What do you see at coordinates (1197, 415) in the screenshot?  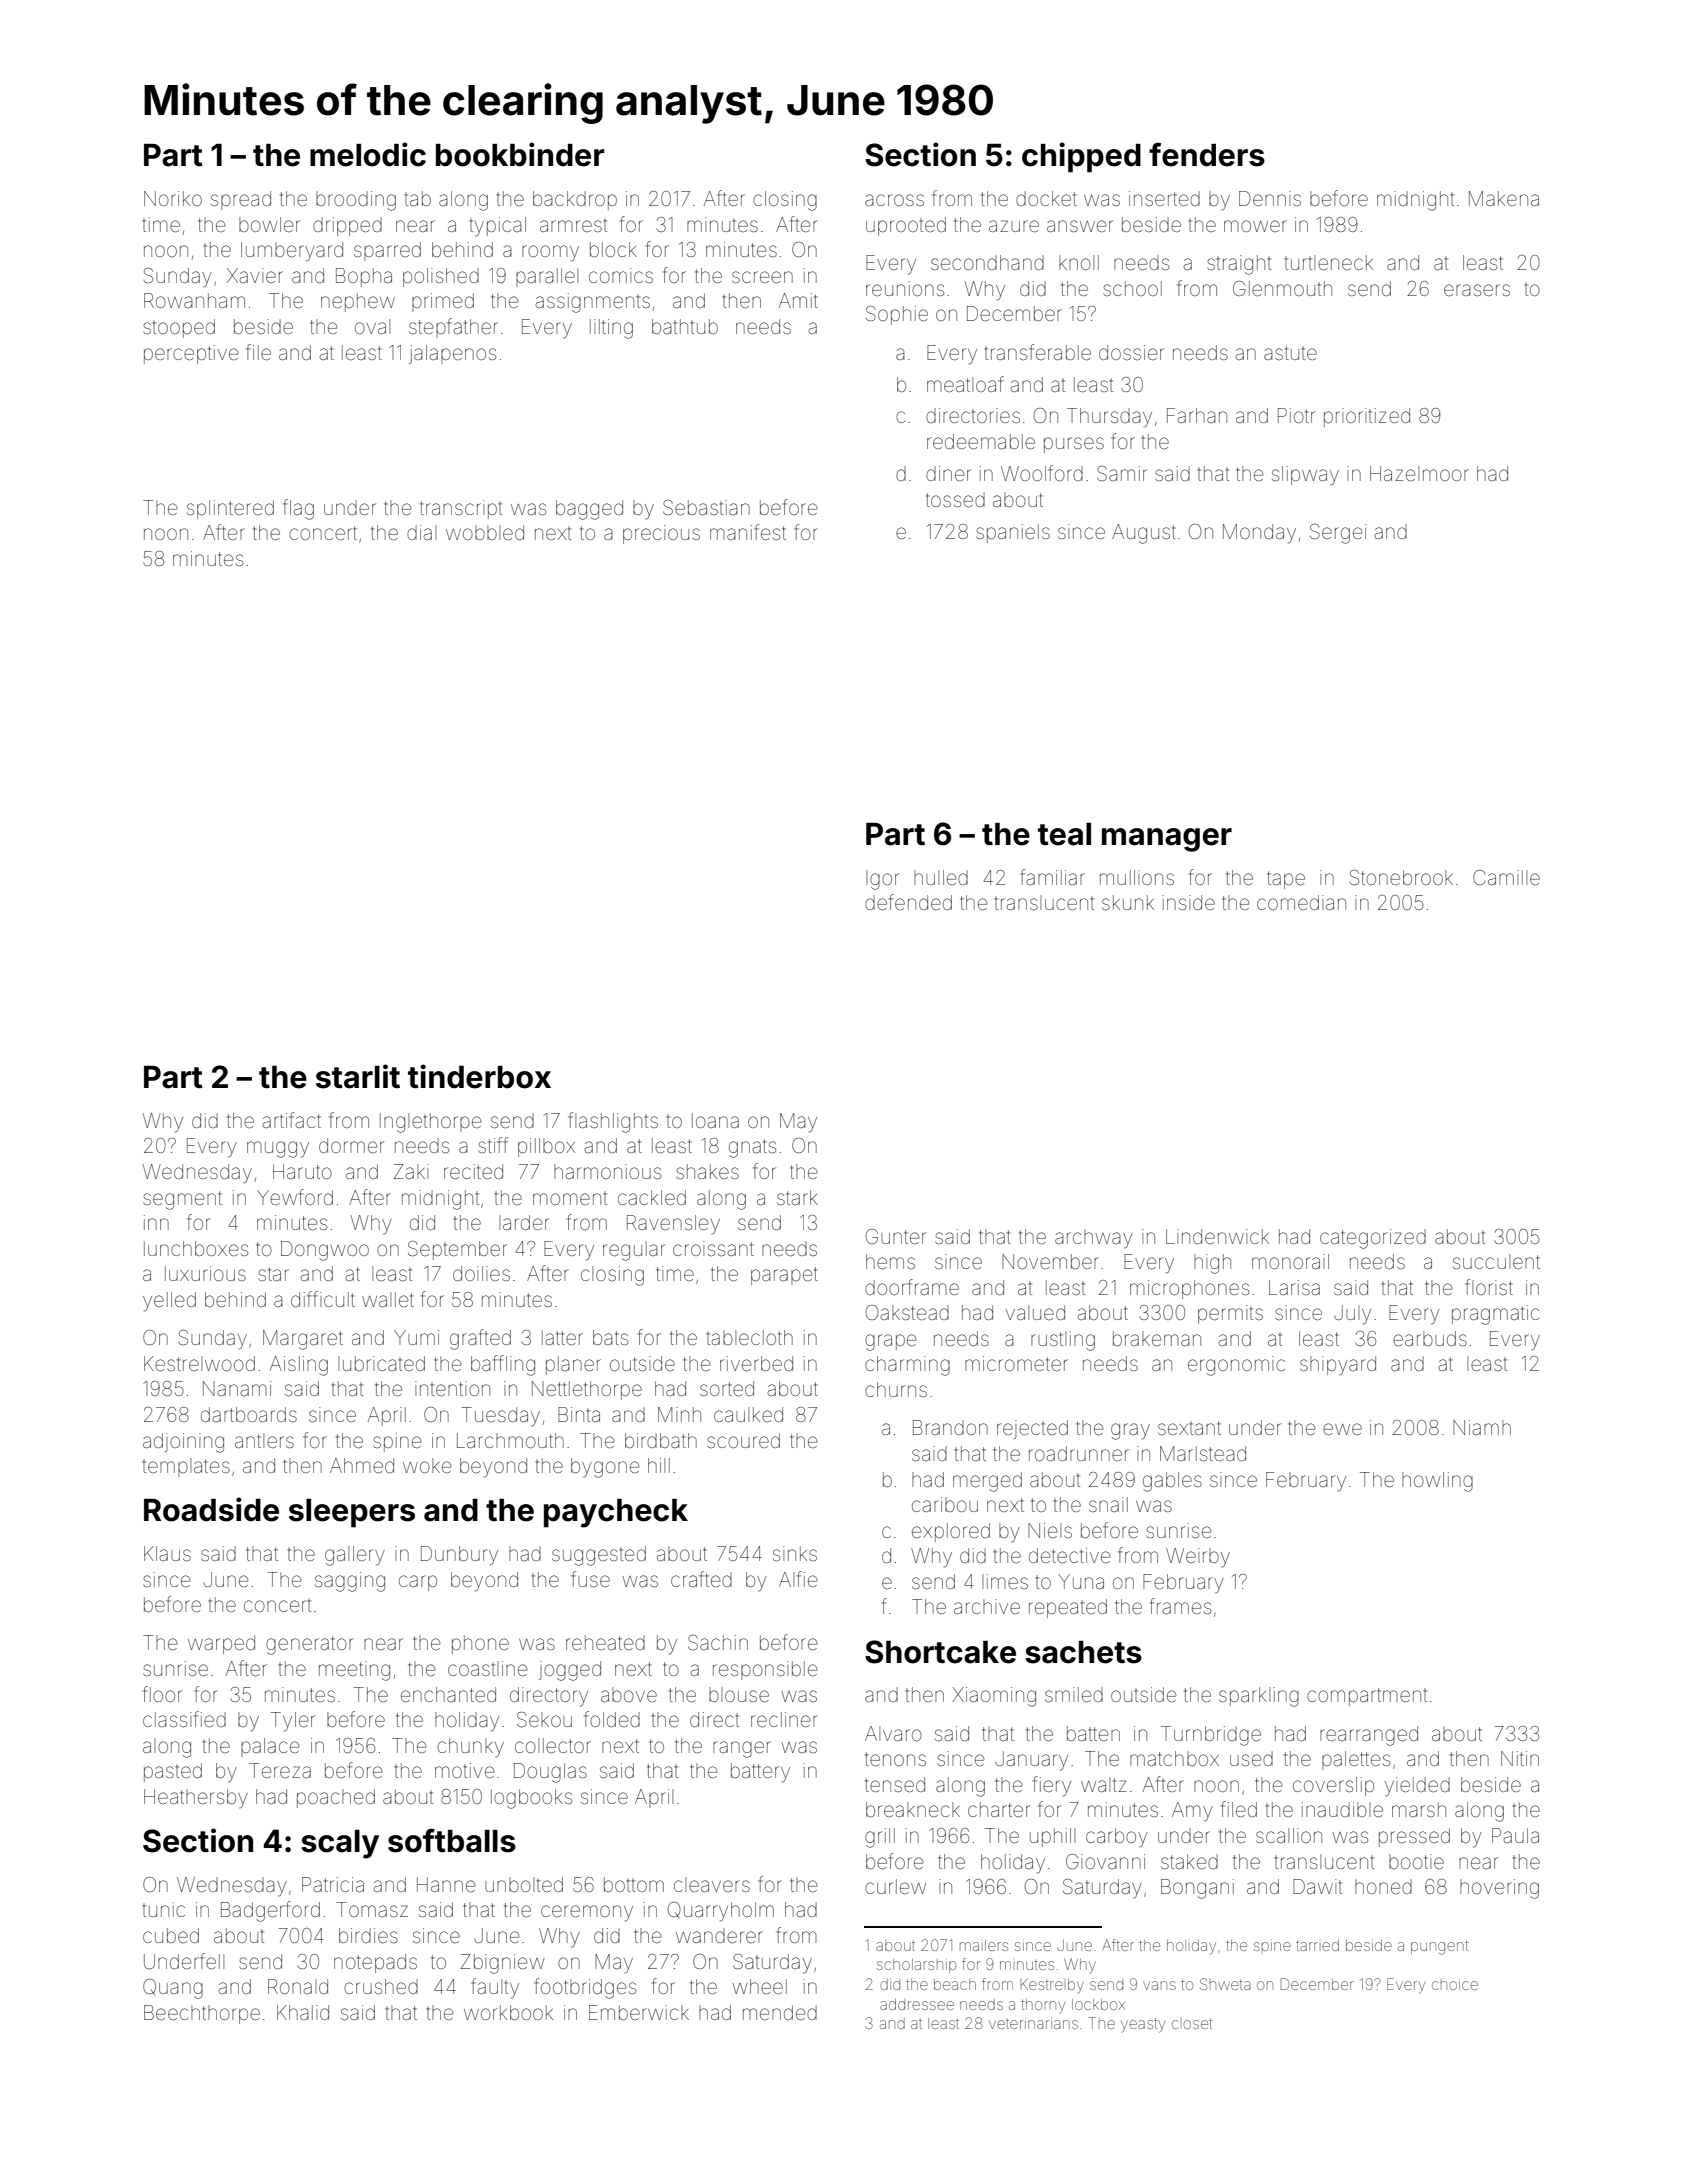 I see `Farhan` at bounding box center [1197, 415].
